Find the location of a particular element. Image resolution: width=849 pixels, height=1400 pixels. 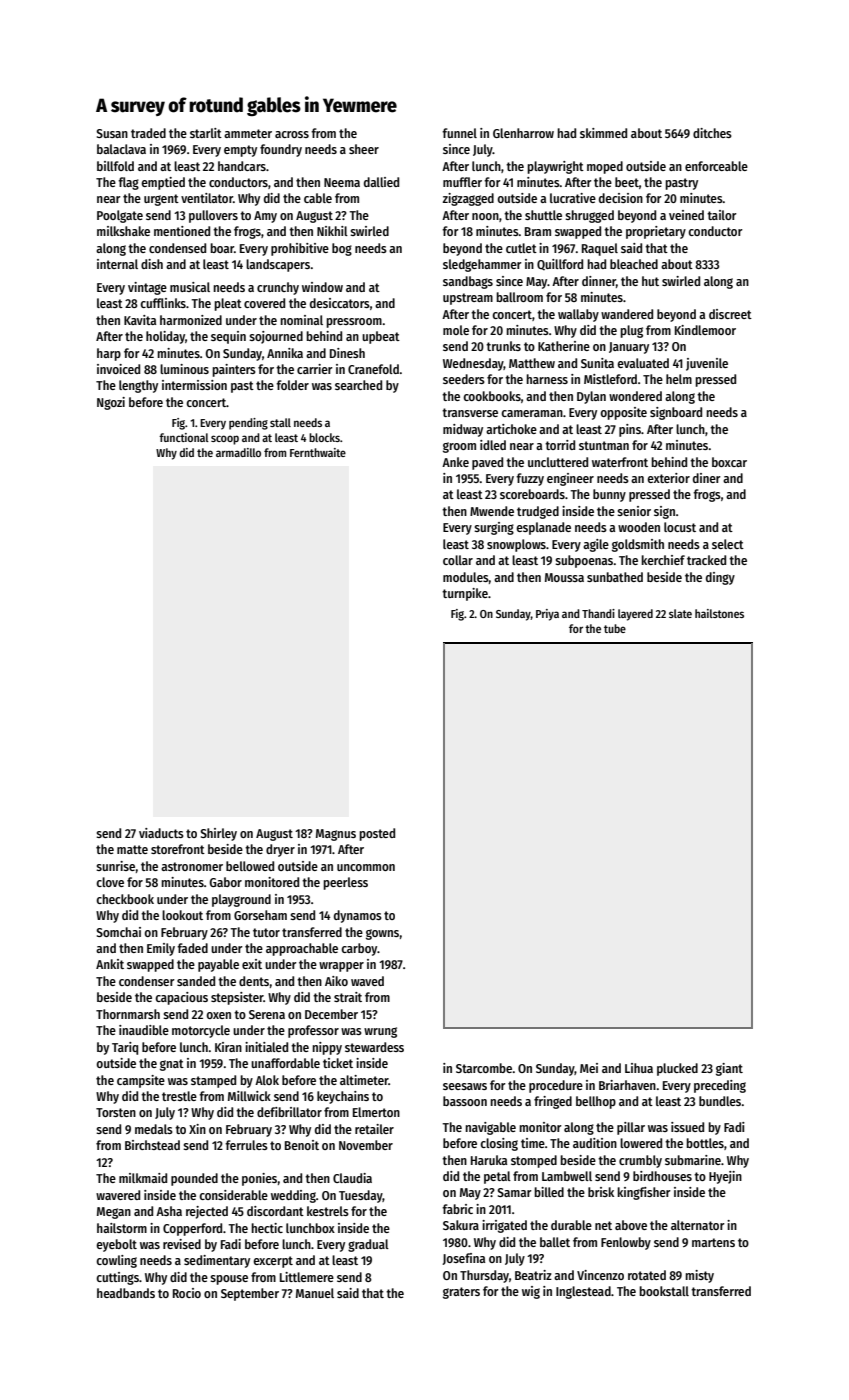

initialed is located at coordinates (266, 1047).
